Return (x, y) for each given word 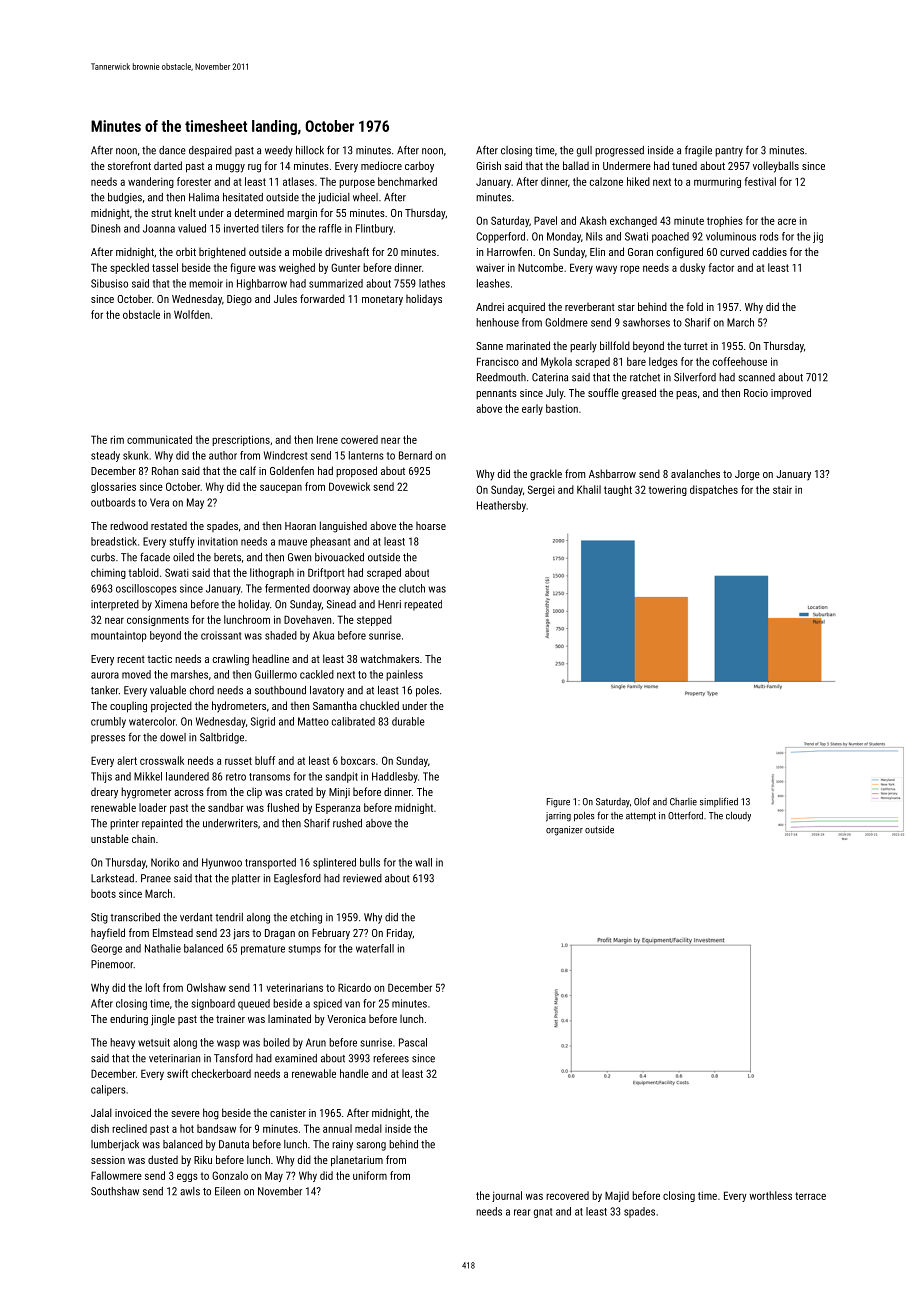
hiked (638, 181)
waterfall (375, 948)
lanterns (366, 455)
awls (190, 1191)
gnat (543, 1213)
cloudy (738, 817)
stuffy (181, 542)
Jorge (747, 475)
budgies (125, 198)
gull (584, 151)
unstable (110, 838)
